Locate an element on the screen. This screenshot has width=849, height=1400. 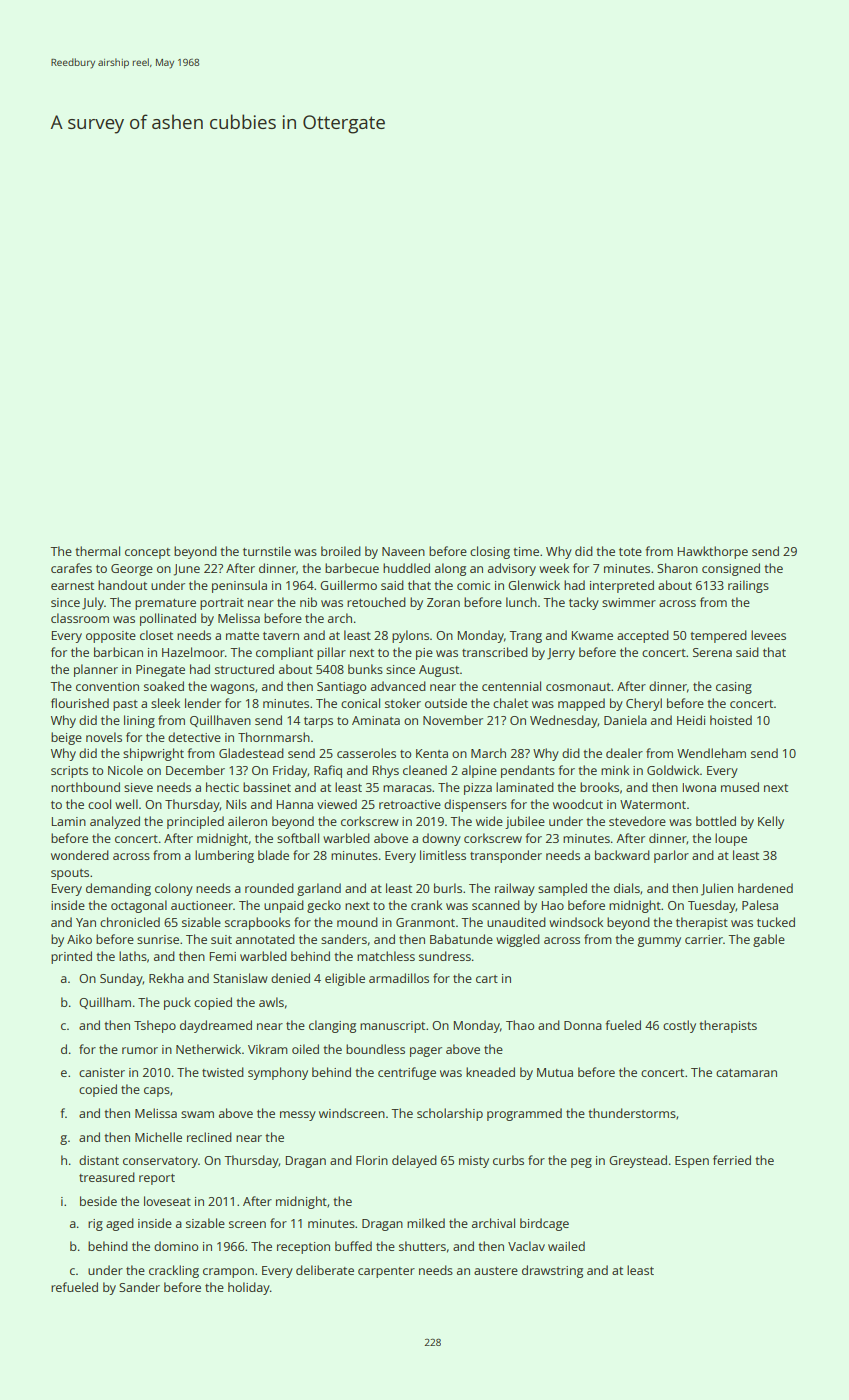
pillar is located at coordinates (331, 653).
